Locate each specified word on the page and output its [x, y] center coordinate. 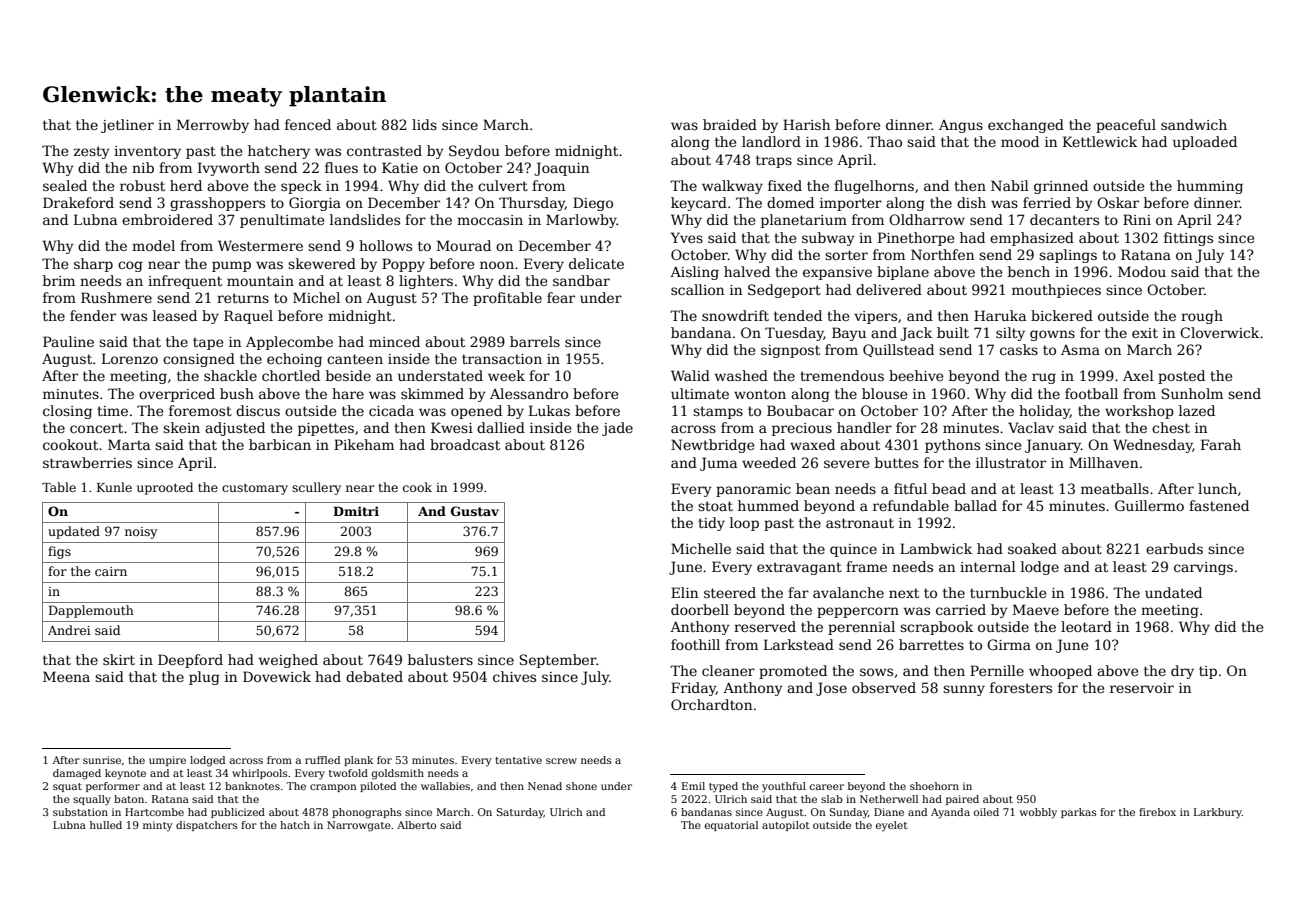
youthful [784, 787]
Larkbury [1218, 813]
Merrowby [213, 126]
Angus [961, 126]
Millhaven [1103, 462]
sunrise [102, 760]
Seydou [474, 152]
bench [1029, 271]
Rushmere [116, 297]
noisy [141, 533]
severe [846, 464]
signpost [790, 351]
